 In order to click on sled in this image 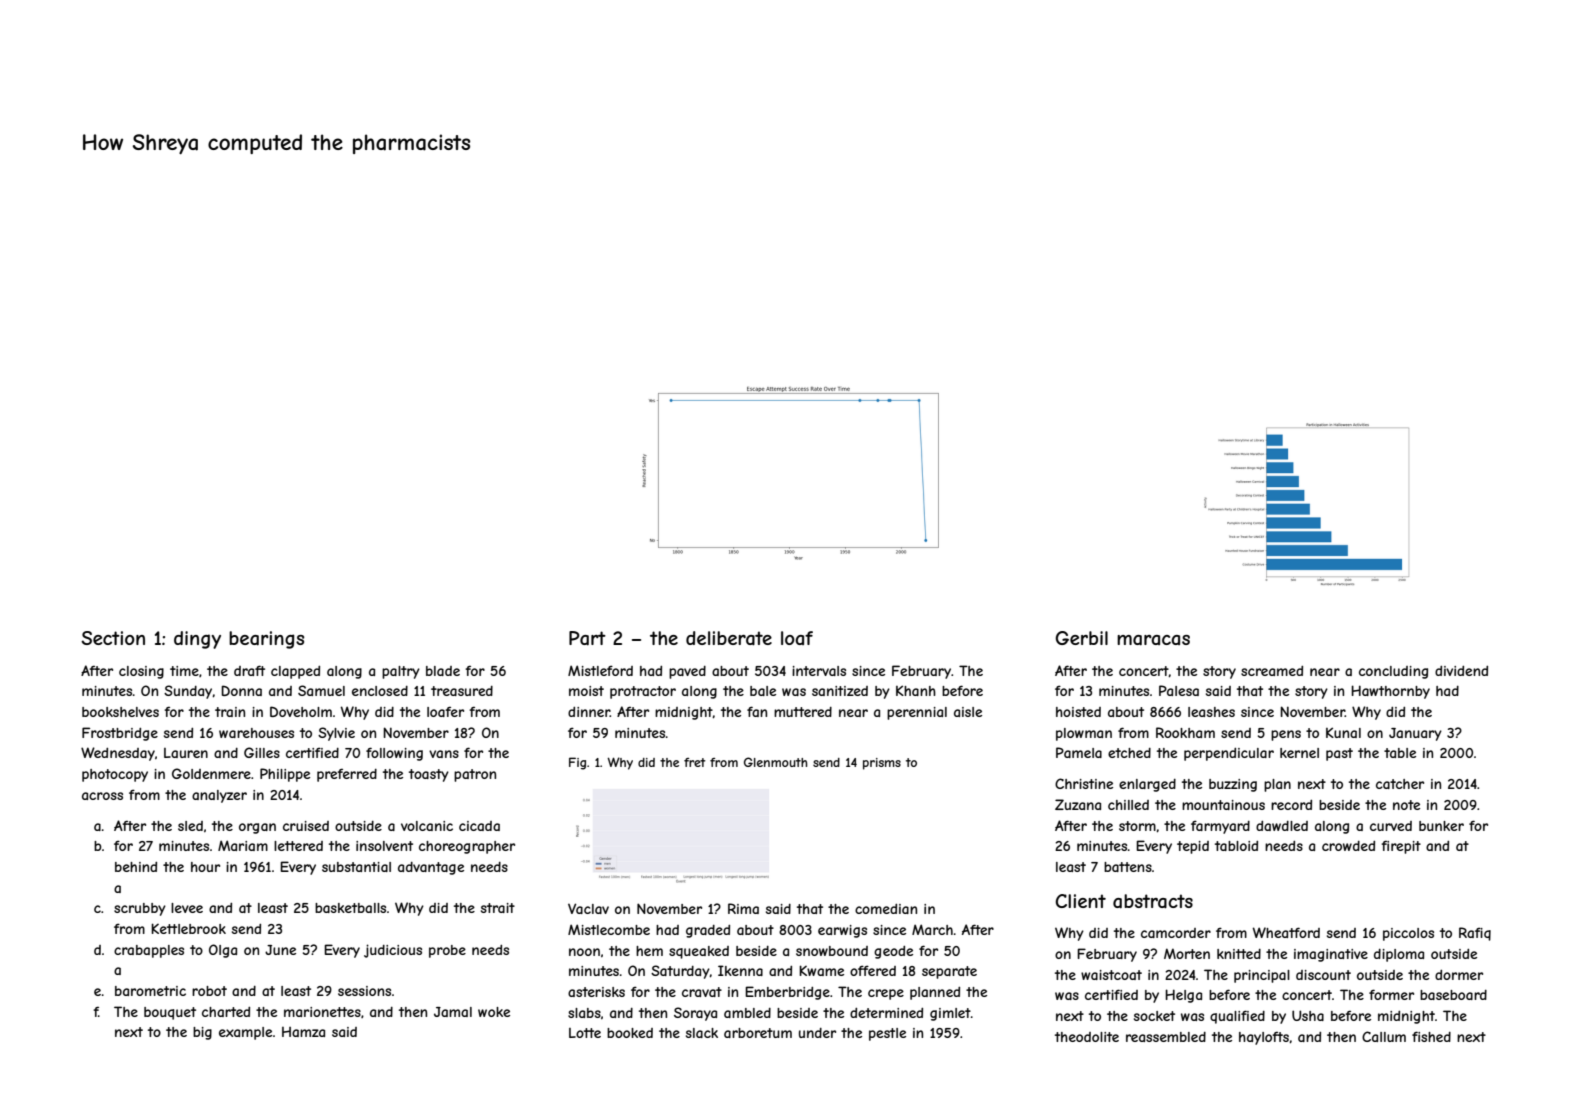, I will do `click(190, 826)`.
